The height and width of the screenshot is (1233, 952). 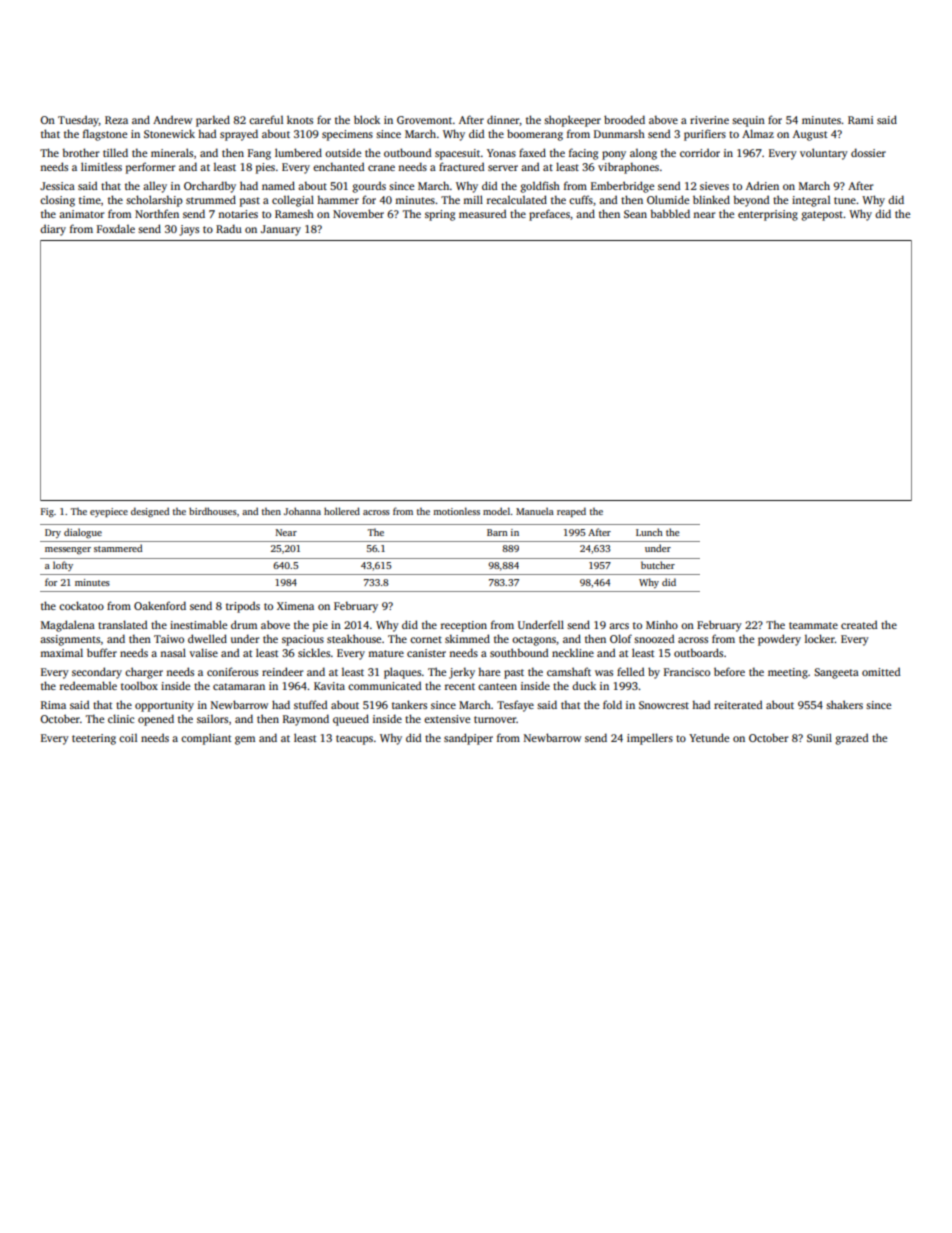 What do you see at coordinates (342, 511) in the screenshot?
I see `hollered` at bounding box center [342, 511].
